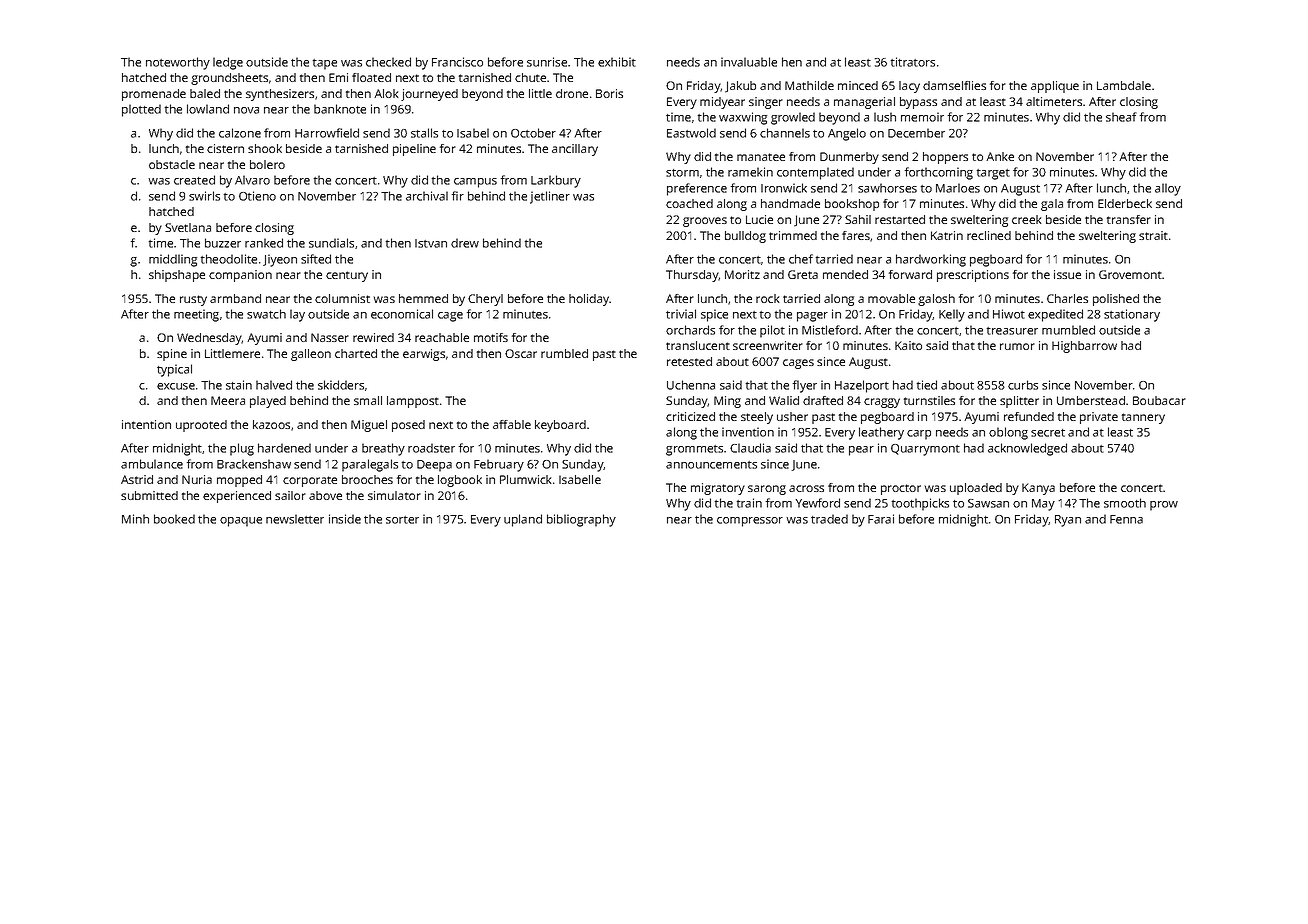 Image resolution: width=1308 pixels, height=924 pixels. I want to click on bolero, so click(267, 164).
